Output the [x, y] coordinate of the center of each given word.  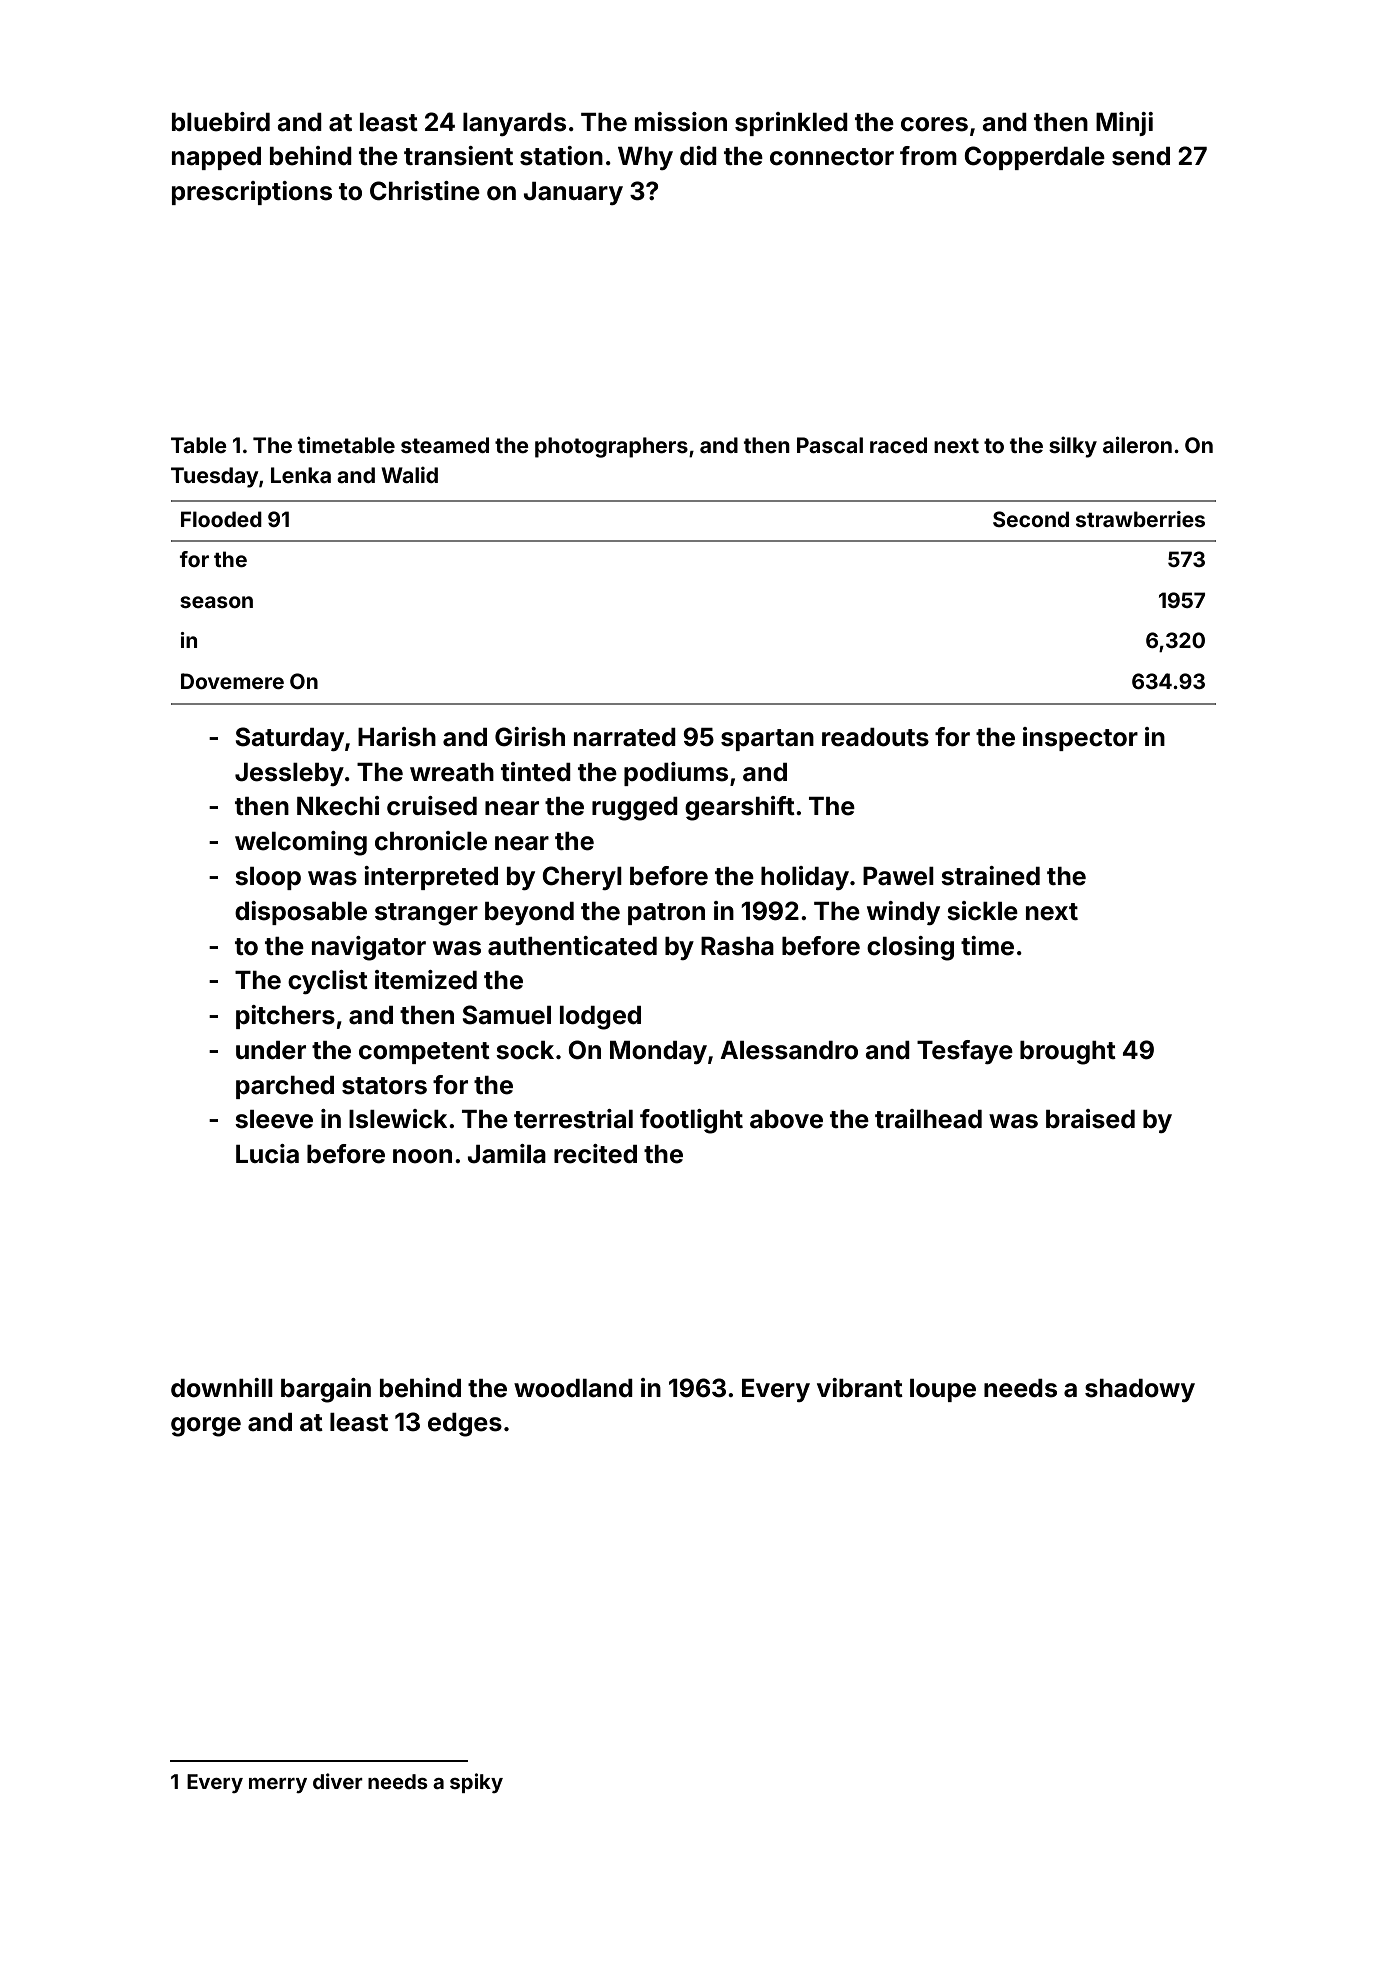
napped [216, 158]
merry [278, 1785]
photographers [611, 447]
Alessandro [789, 1050]
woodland [573, 1388]
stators [384, 1086]
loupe [943, 1390]
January [573, 193]
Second [1031, 519]
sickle [982, 911]
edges [465, 1425]
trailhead [928, 1119]
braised [1090, 1119]
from [928, 156]
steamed [445, 445]
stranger [426, 914]
